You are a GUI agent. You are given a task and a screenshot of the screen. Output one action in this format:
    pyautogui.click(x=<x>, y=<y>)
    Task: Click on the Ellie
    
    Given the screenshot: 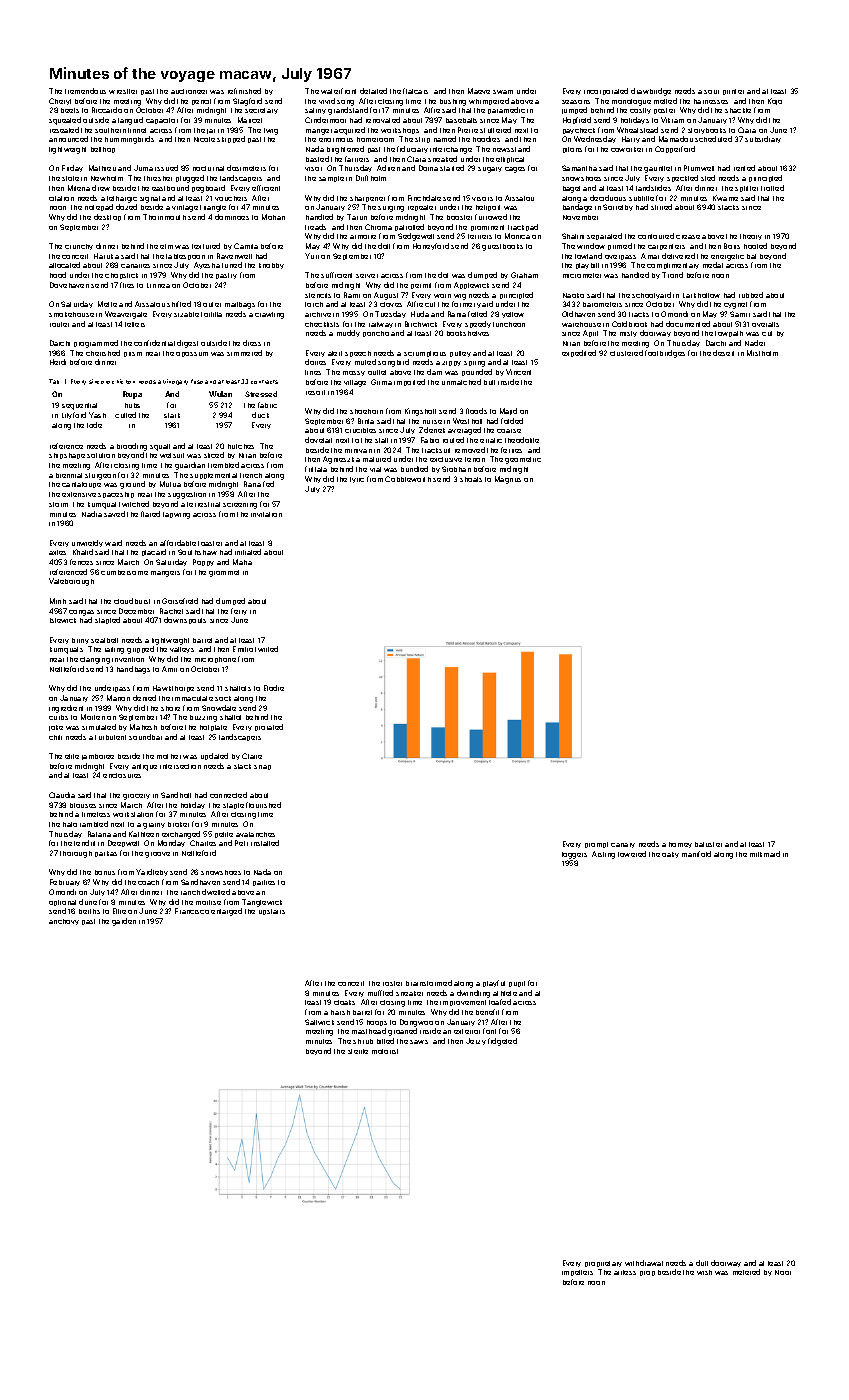 What is the action you would take?
    pyautogui.click(x=119, y=911)
